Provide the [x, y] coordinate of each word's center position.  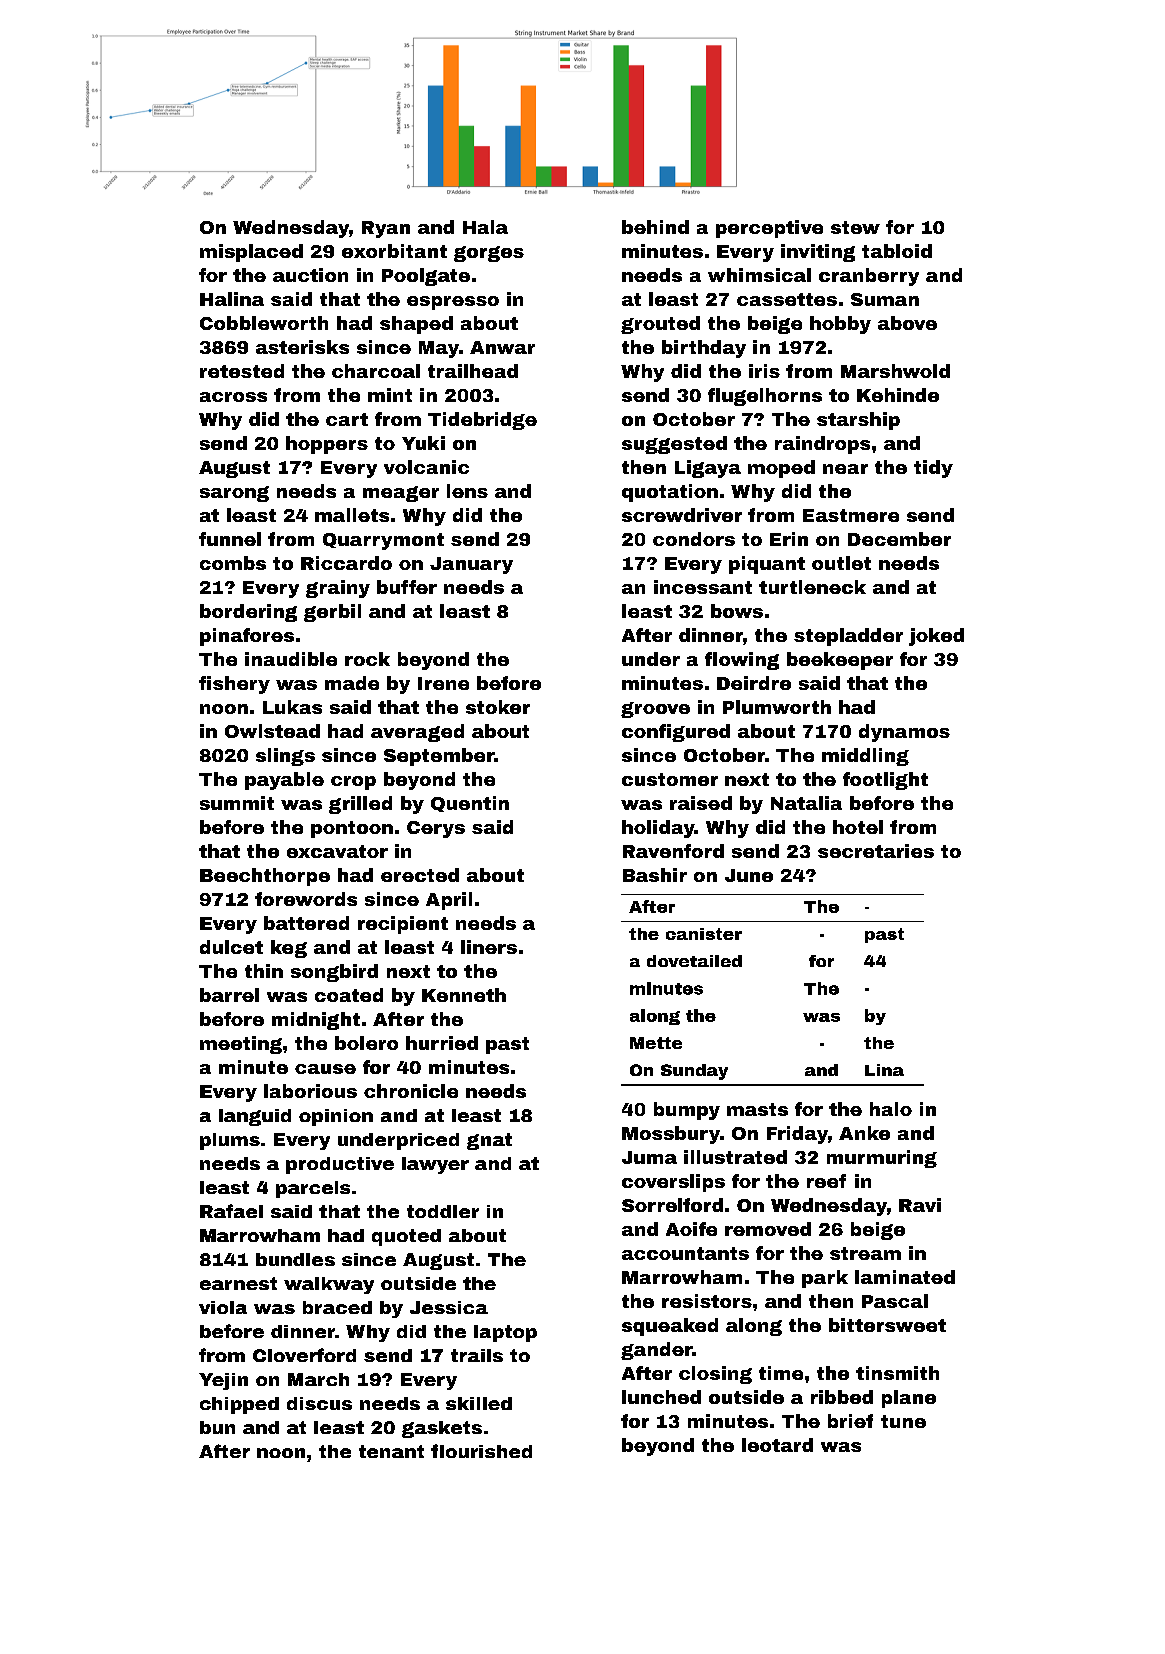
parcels [313, 1189]
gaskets [442, 1429]
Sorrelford [672, 1205]
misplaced [251, 253]
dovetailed [694, 961]
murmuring [882, 1159]
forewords [306, 899]
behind [655, 227]
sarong [234, 494]
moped [781, 469]
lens [467, 491]
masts [757, 1109]
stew [855, 227]
